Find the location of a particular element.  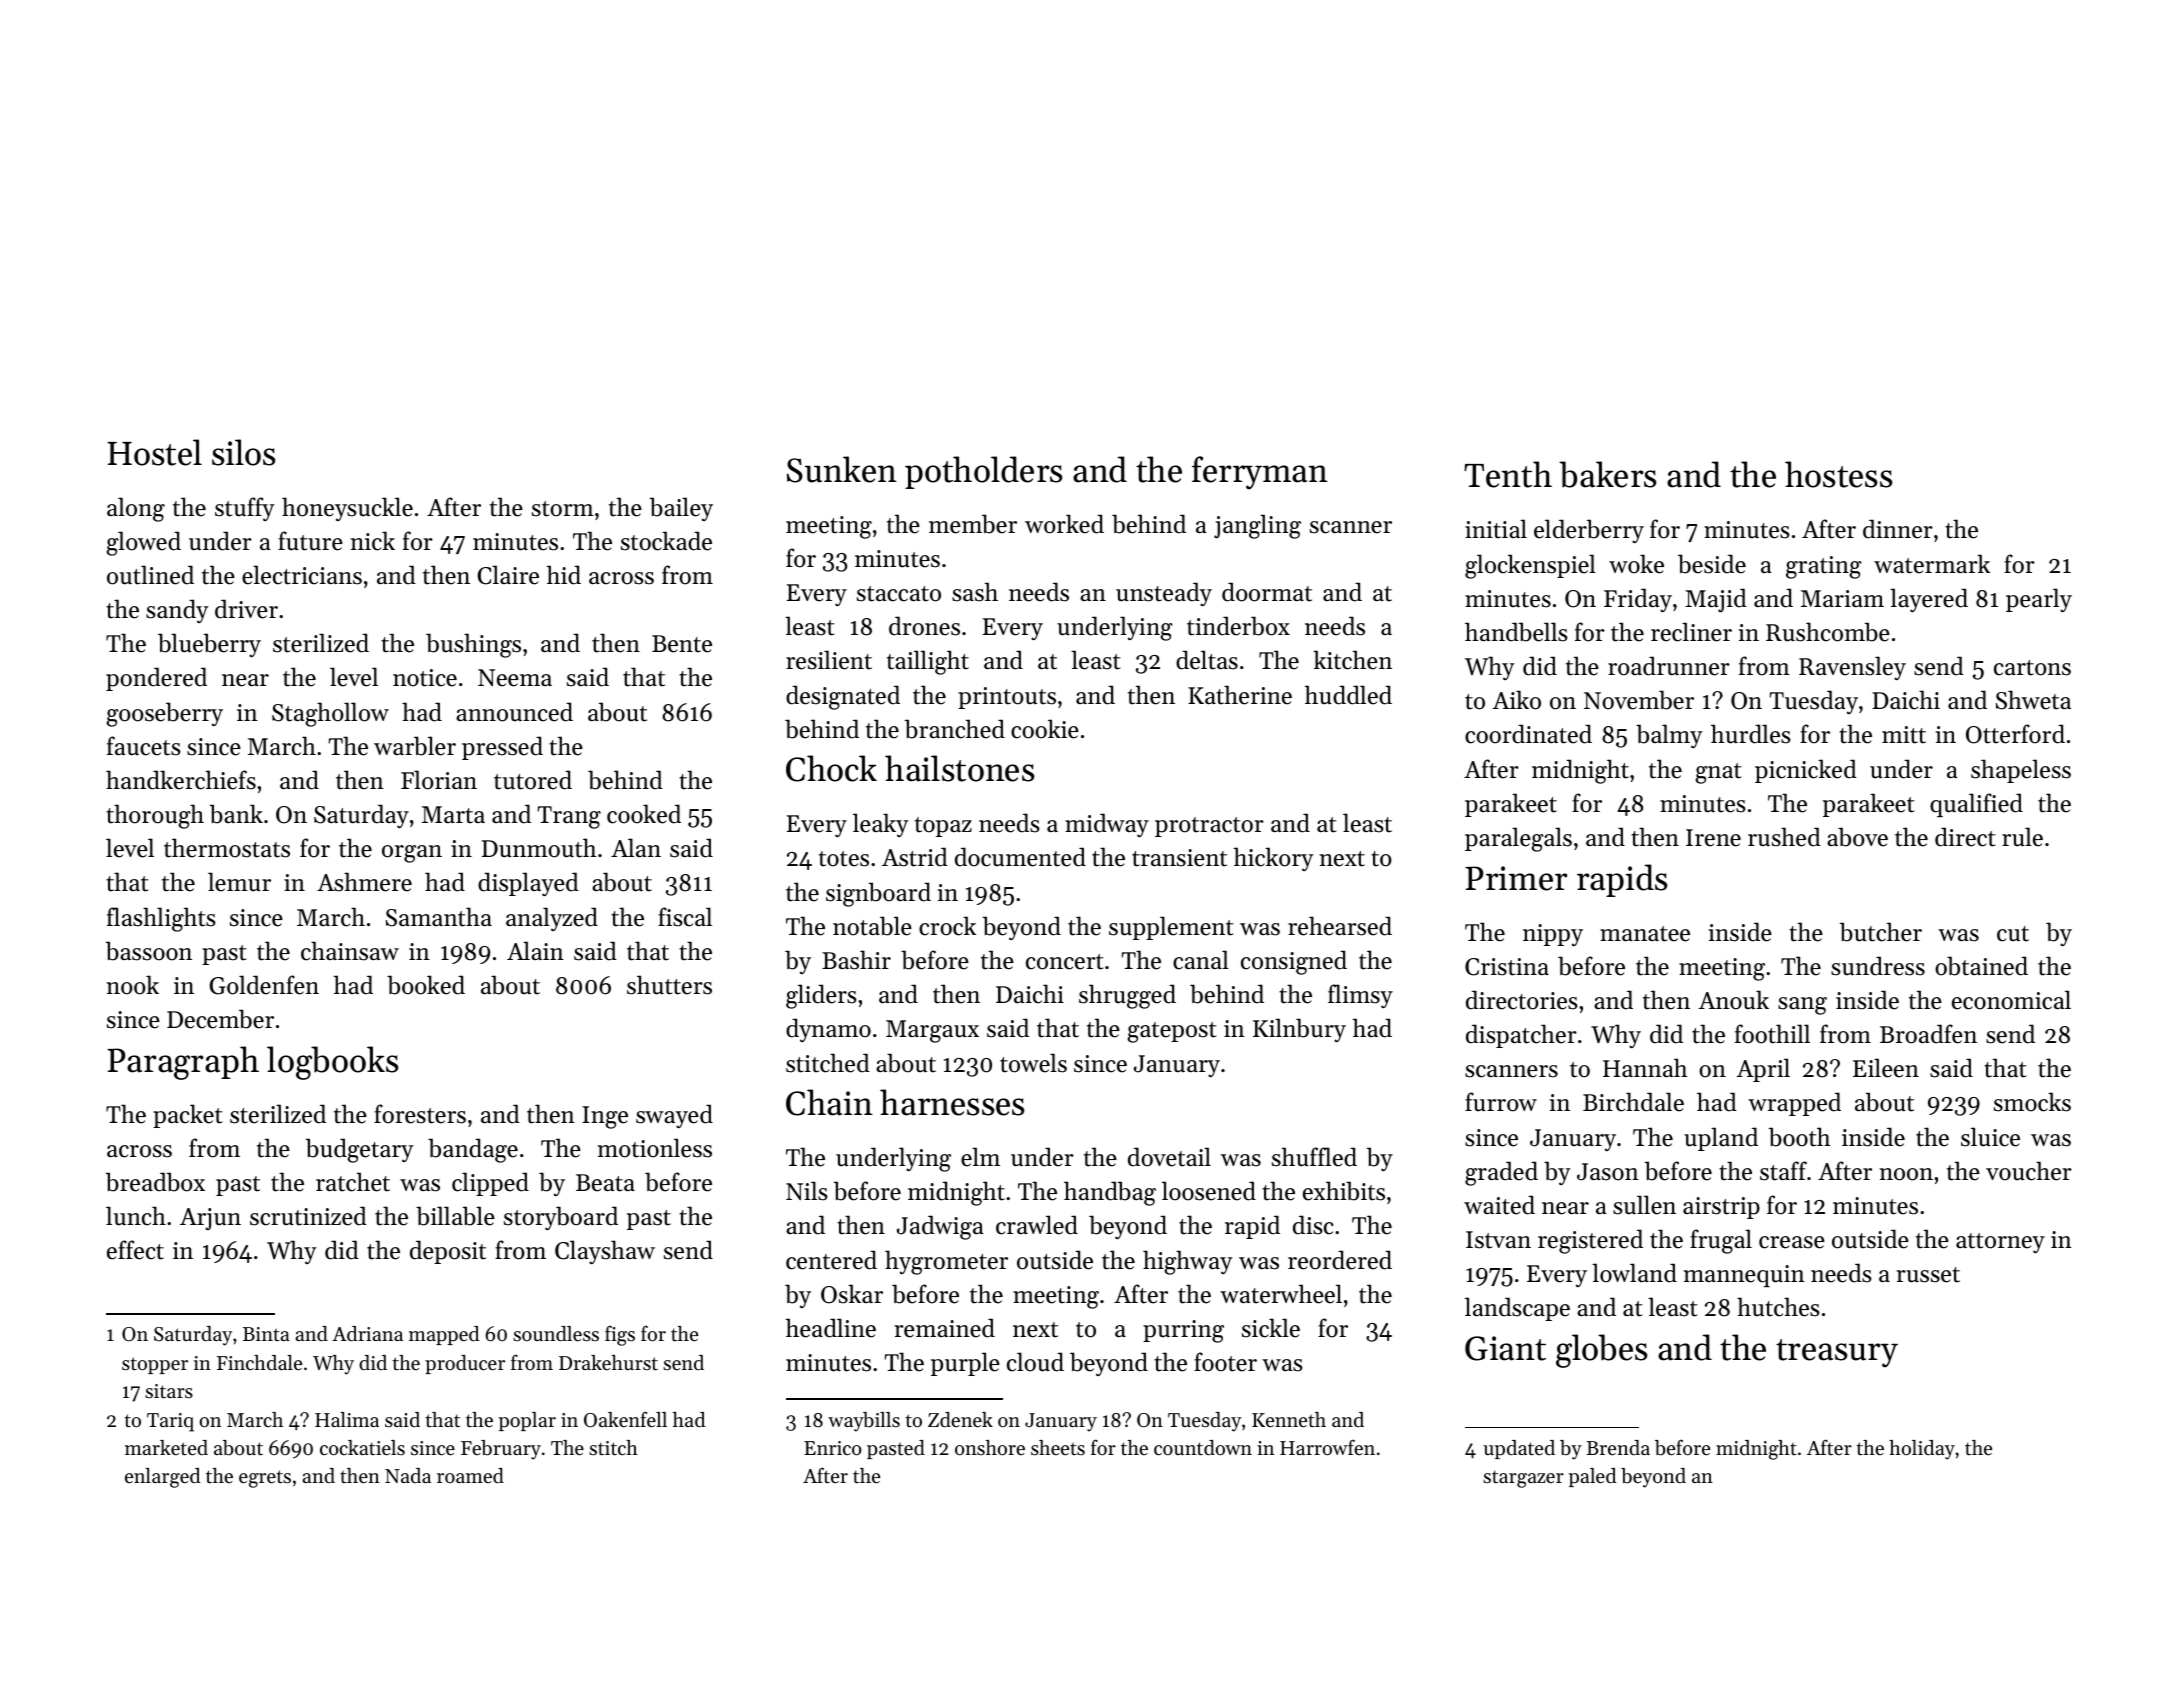

globes is located at coordinates (1601, 1351).
